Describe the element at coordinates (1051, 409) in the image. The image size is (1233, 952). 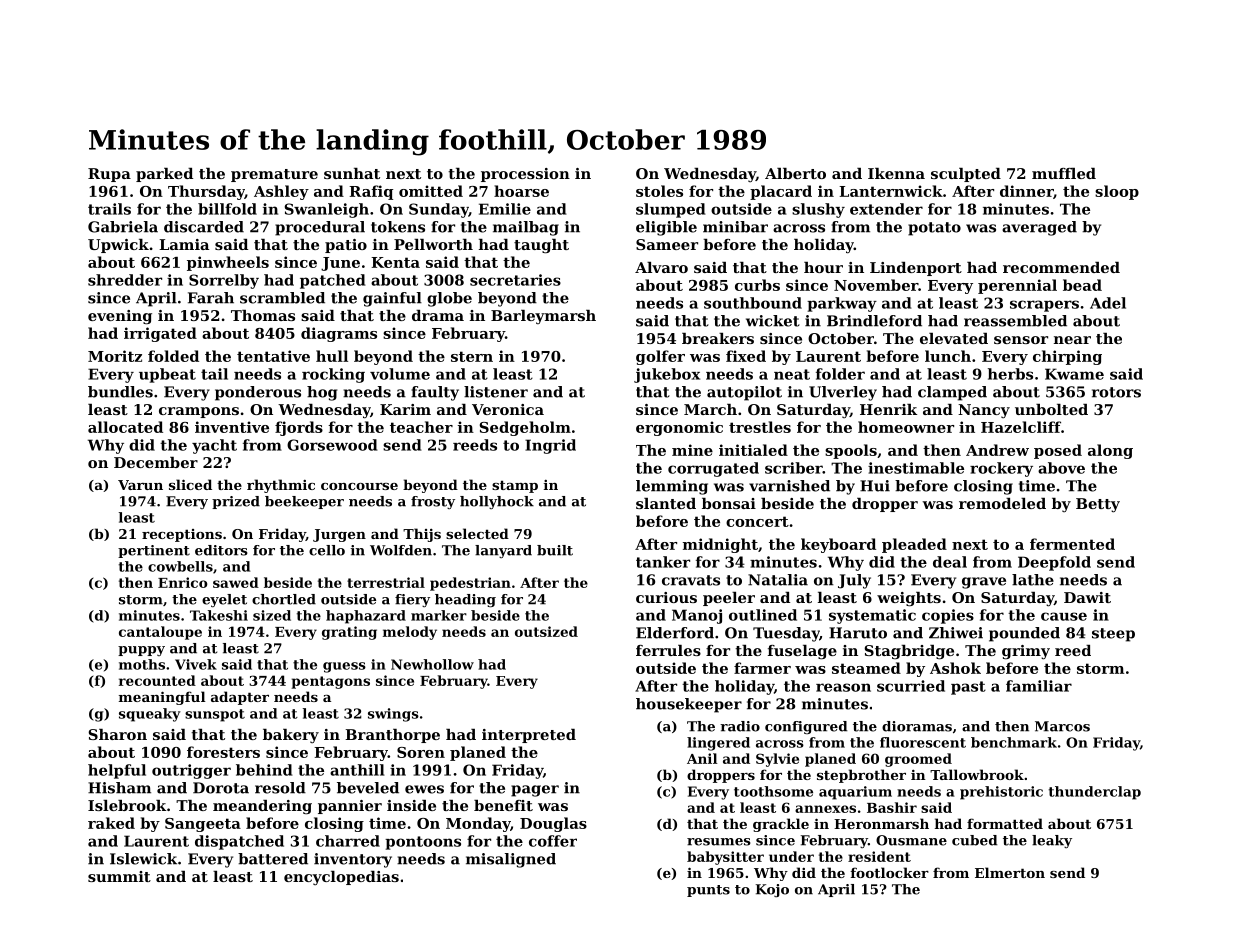
I see `unbolted` at that location.
